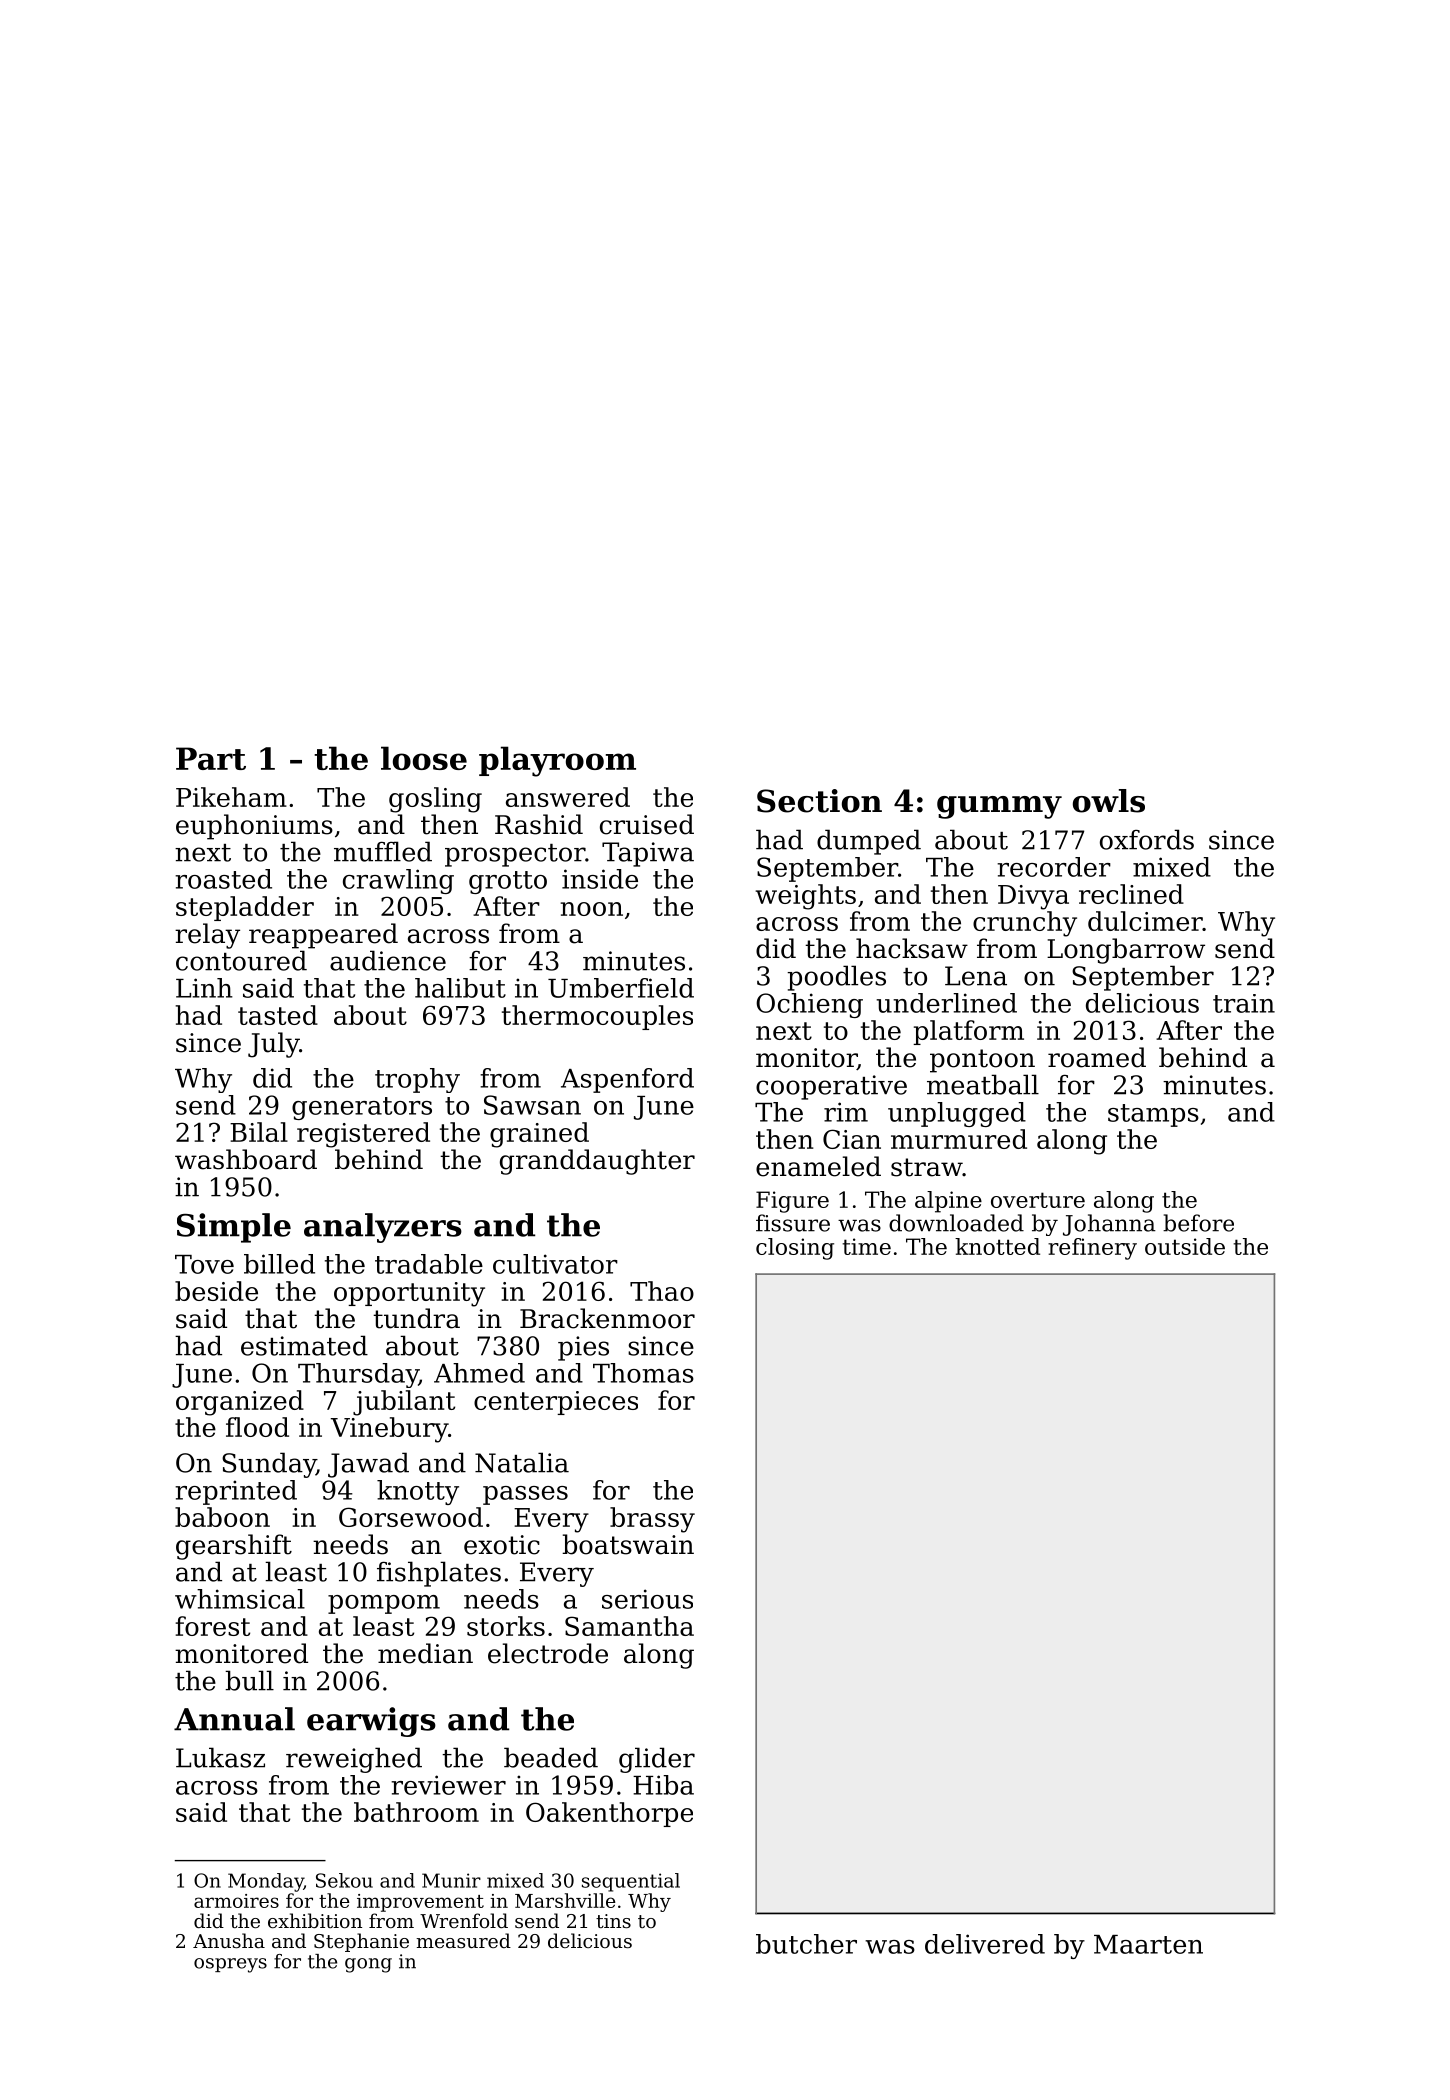 This screenshot has width=1450, height=2100. I want to click on baboon, so click(222, 1517).
